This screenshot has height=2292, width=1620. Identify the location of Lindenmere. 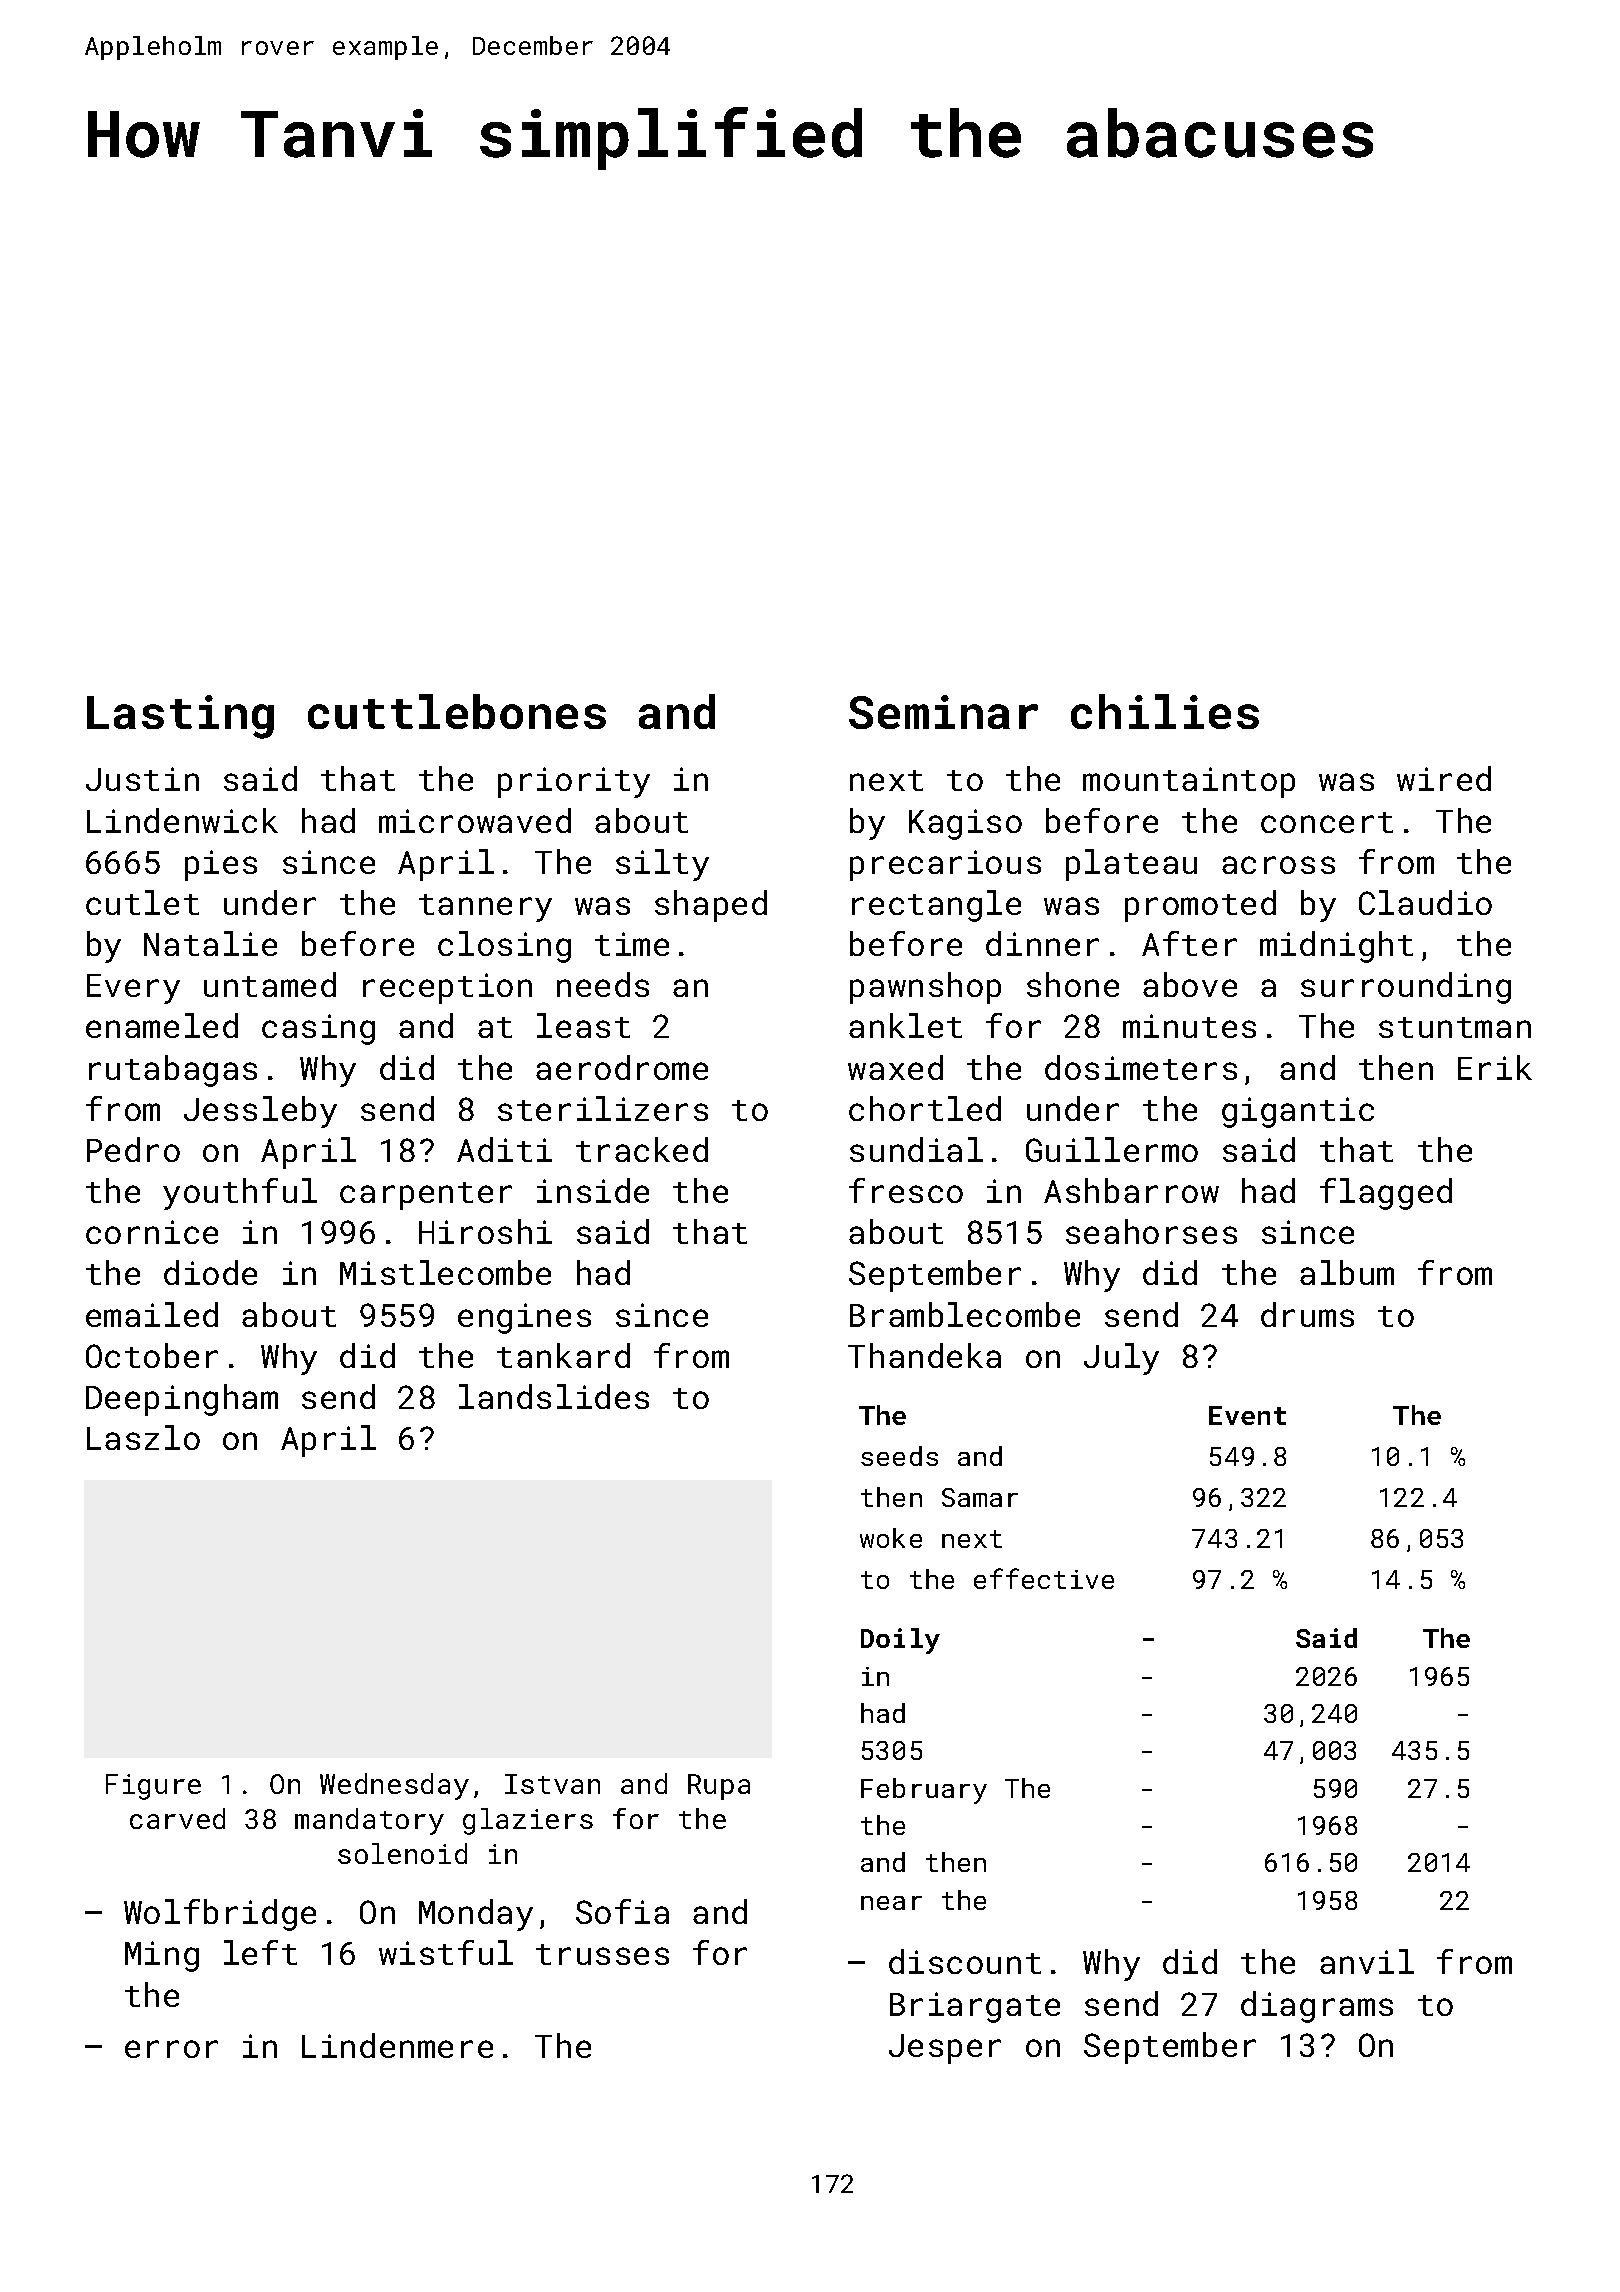
(397, 2045).
